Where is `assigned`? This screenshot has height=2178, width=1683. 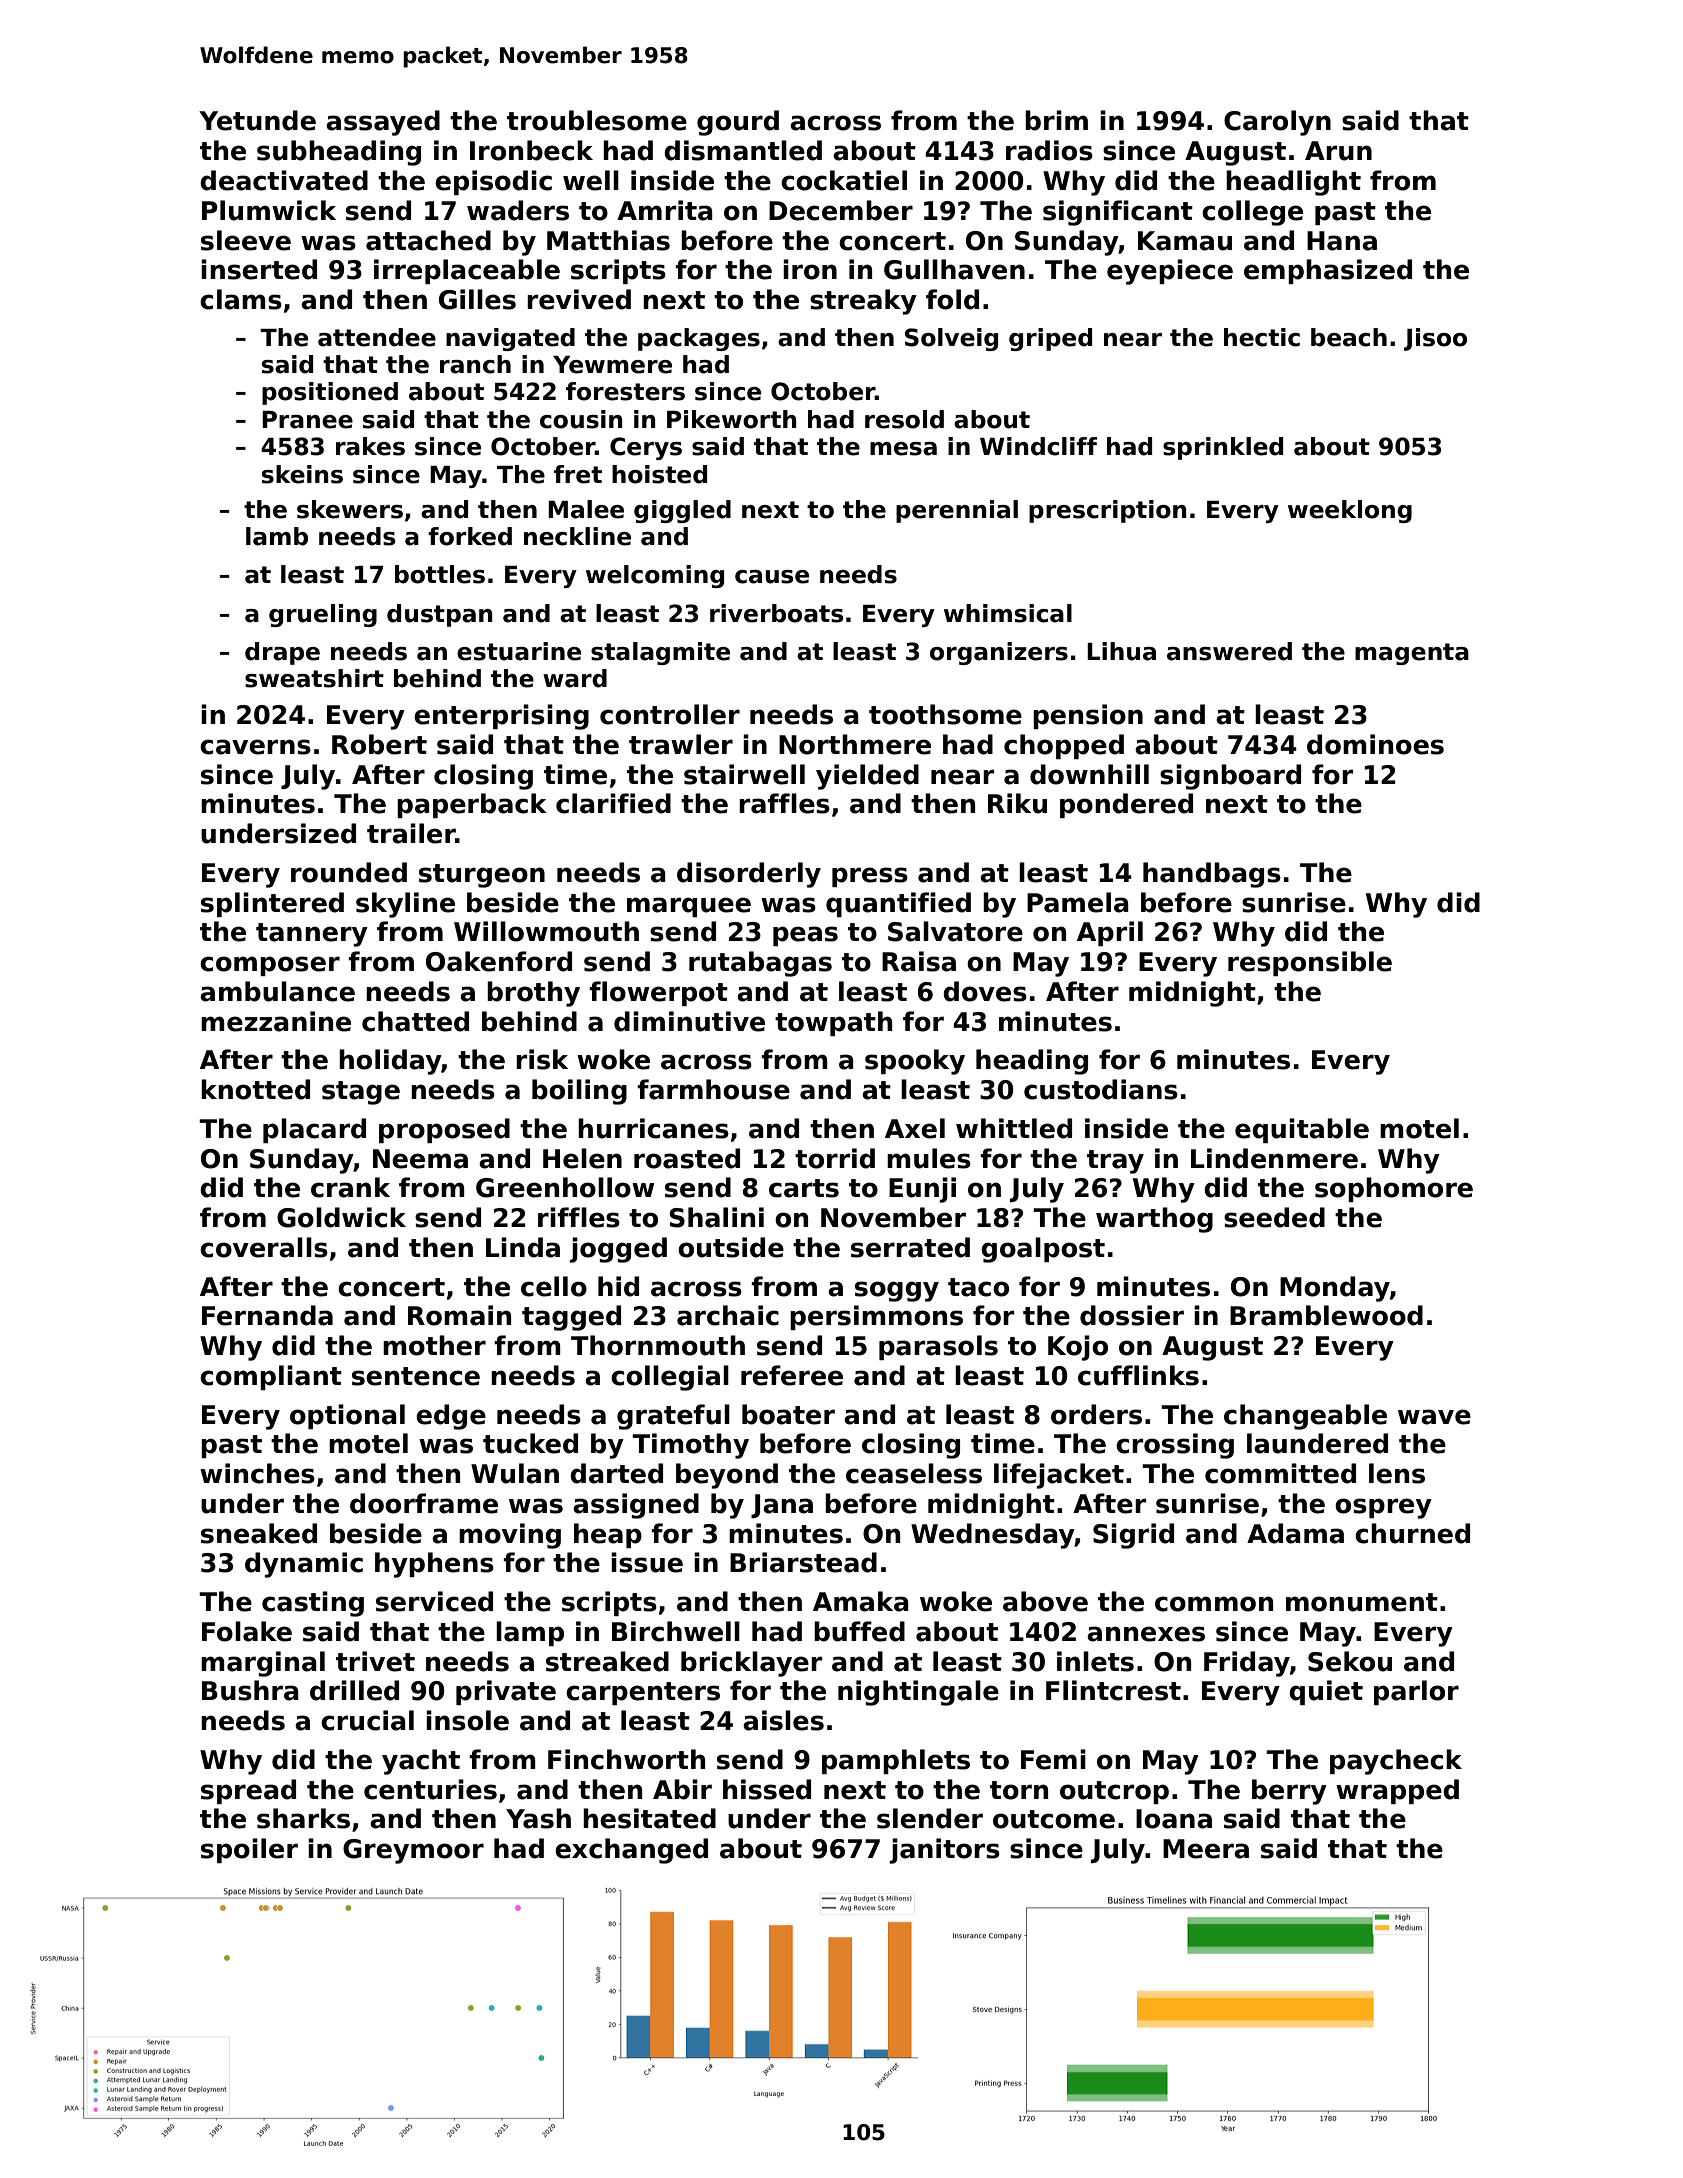
assigned is located at coordinates (636, 1506).
